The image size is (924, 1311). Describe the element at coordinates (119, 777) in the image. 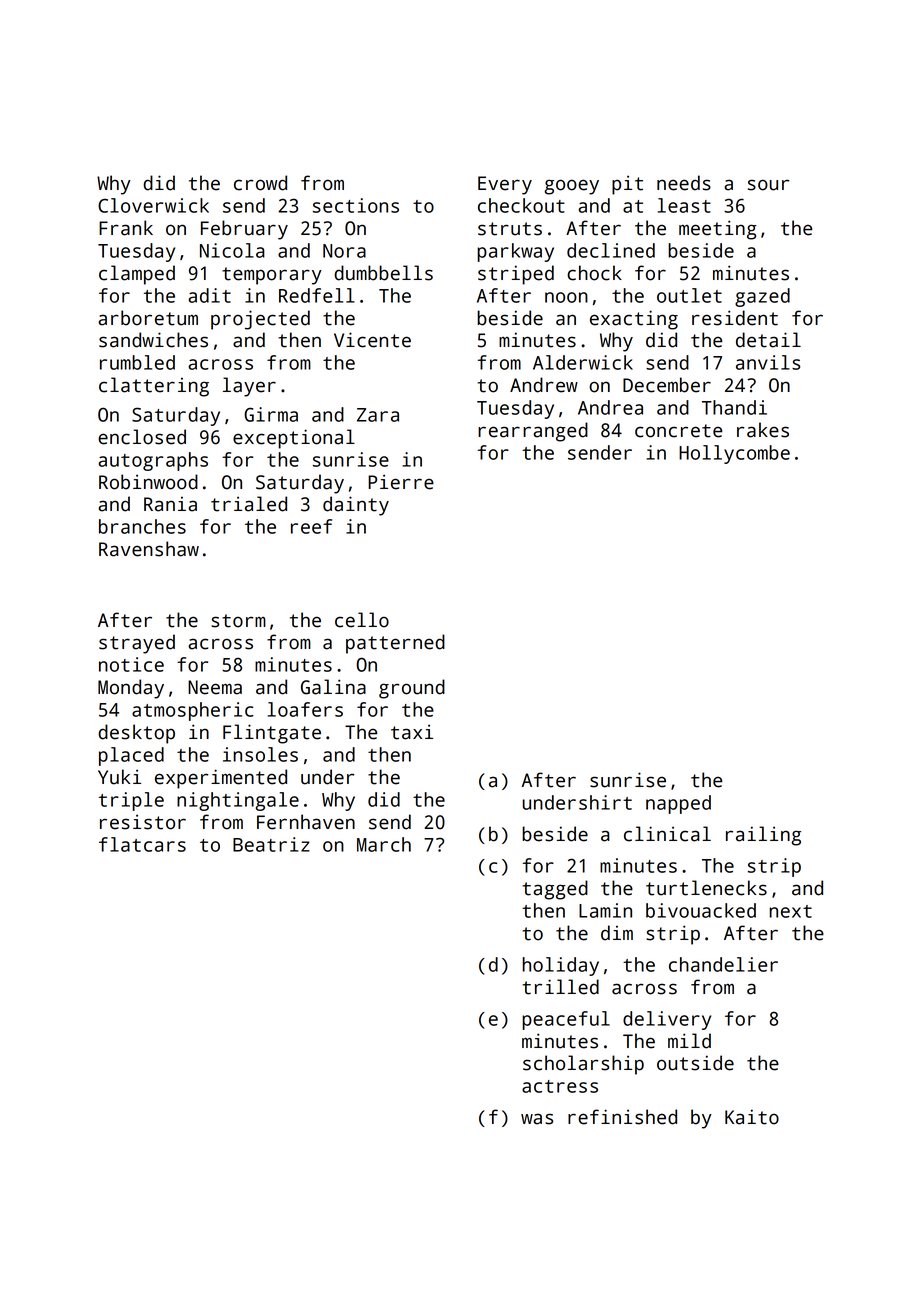

I see `Yuki` at that location.
